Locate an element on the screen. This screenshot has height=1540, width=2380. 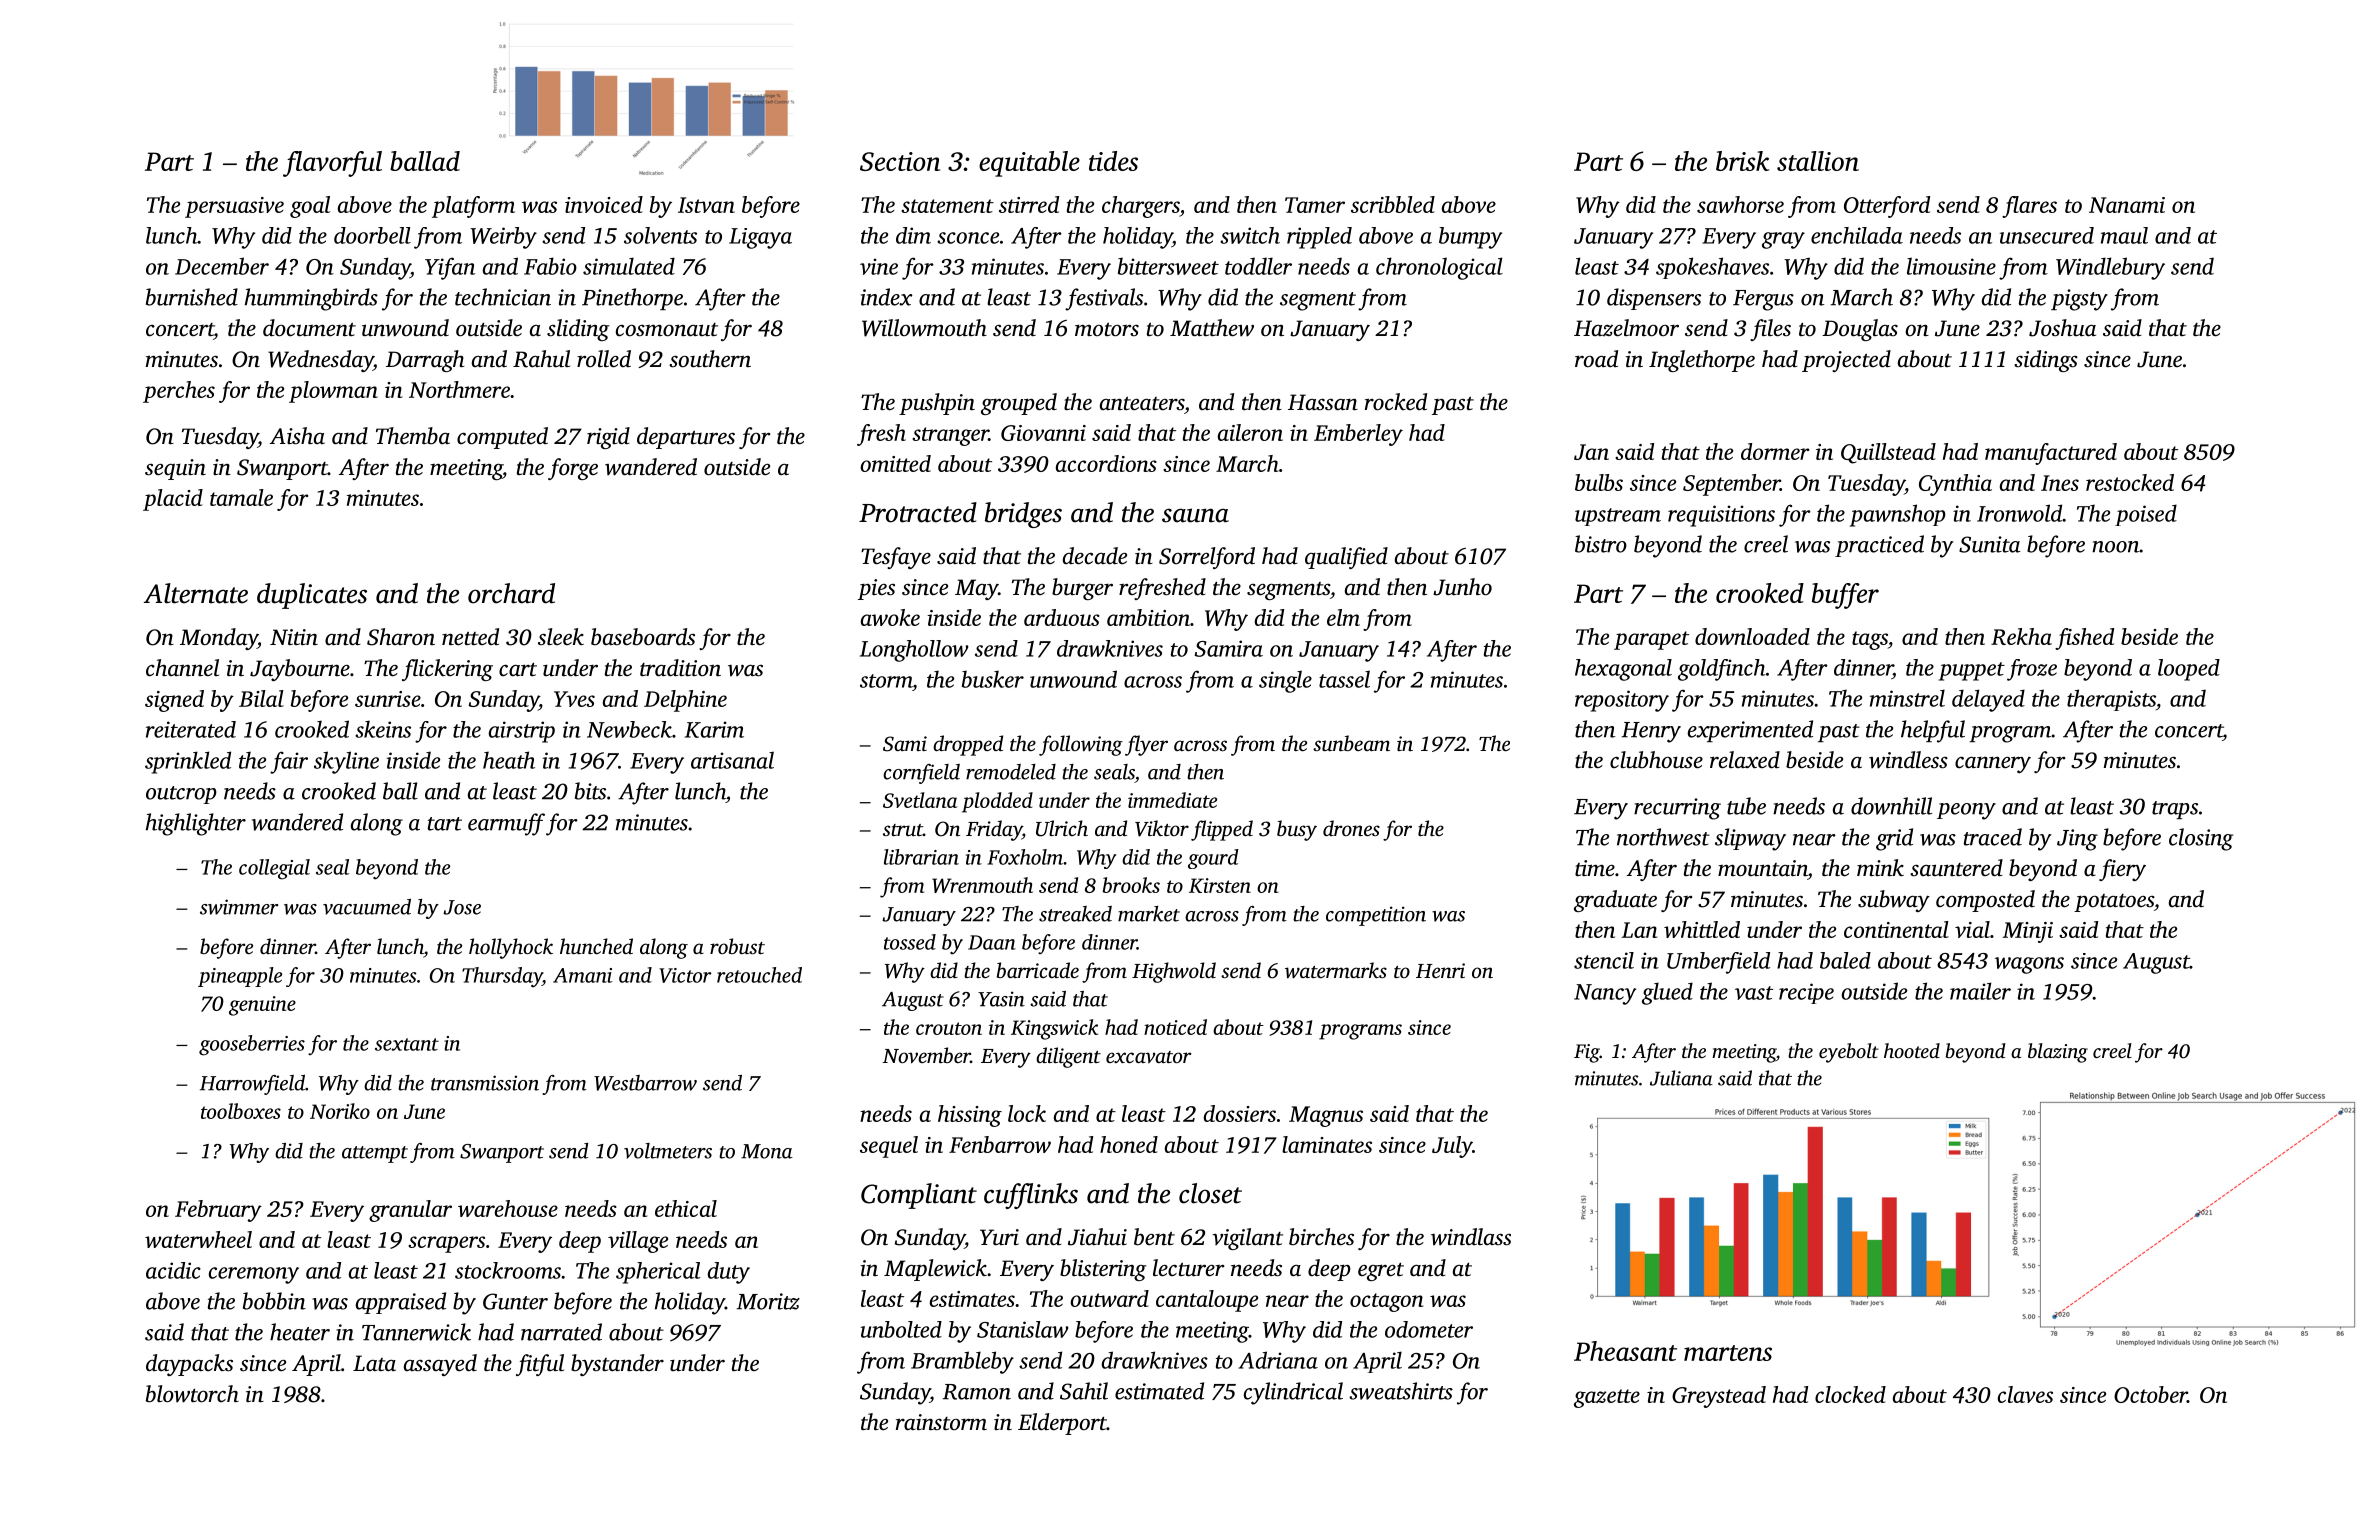
Elderport is located at coordinates (1062, 1424).
